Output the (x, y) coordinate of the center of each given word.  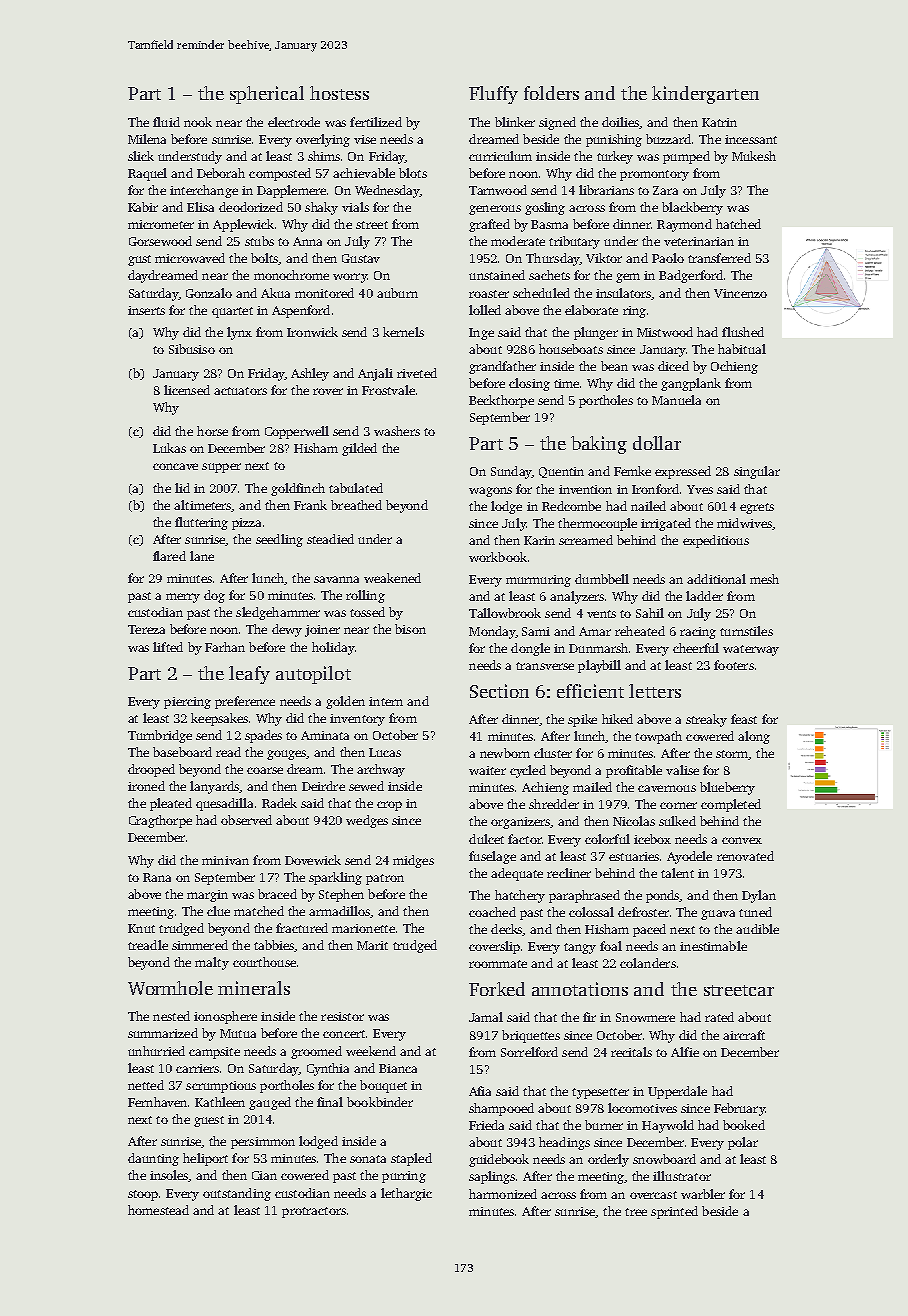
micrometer (161, 224)
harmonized (503, 1194)
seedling (279, 540)
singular (757, 472)
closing (529, 384)
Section (499, 691)
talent (677, 873)
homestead (158, 1210)
